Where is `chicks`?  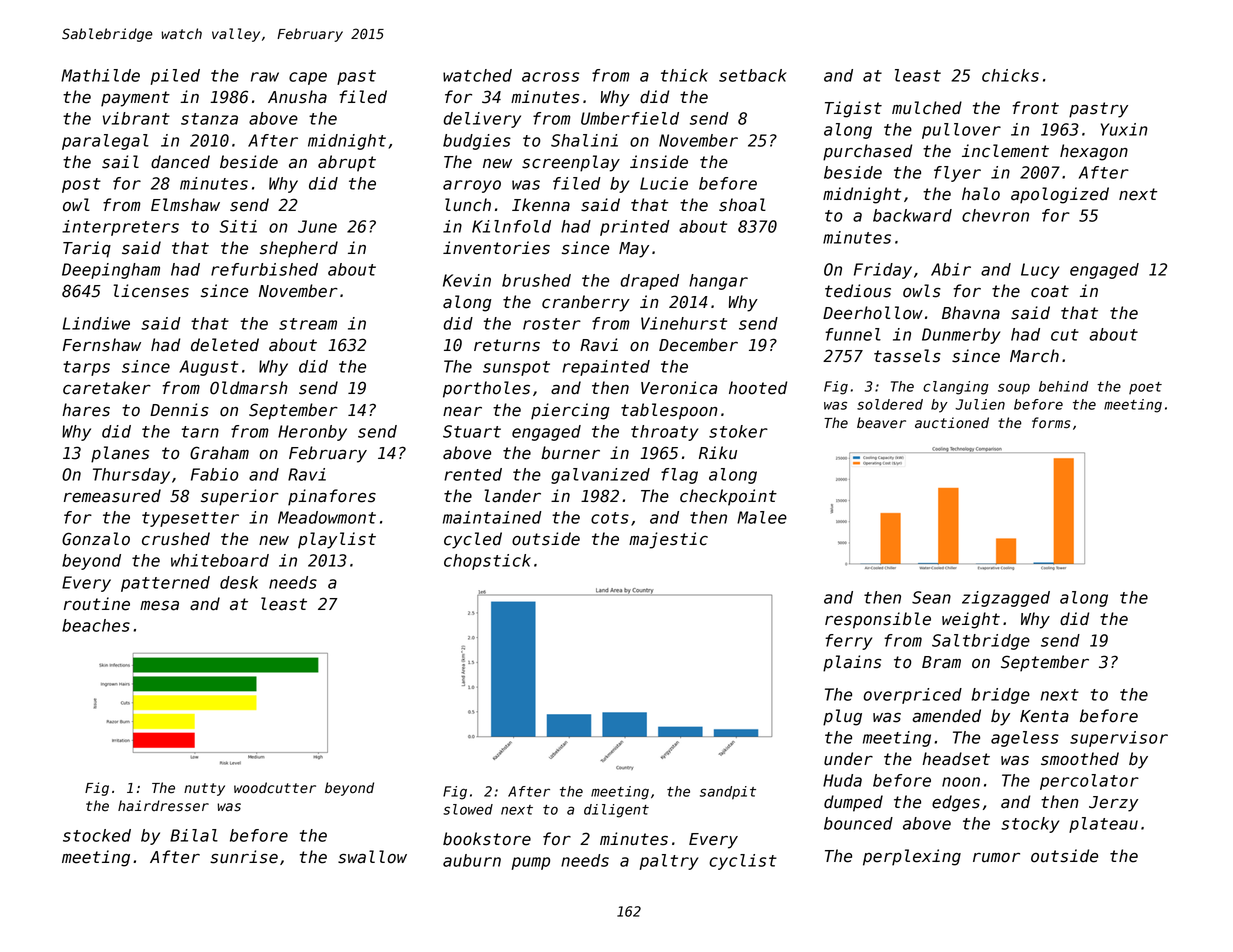
chicks is located at coordinates (1010, 75).
